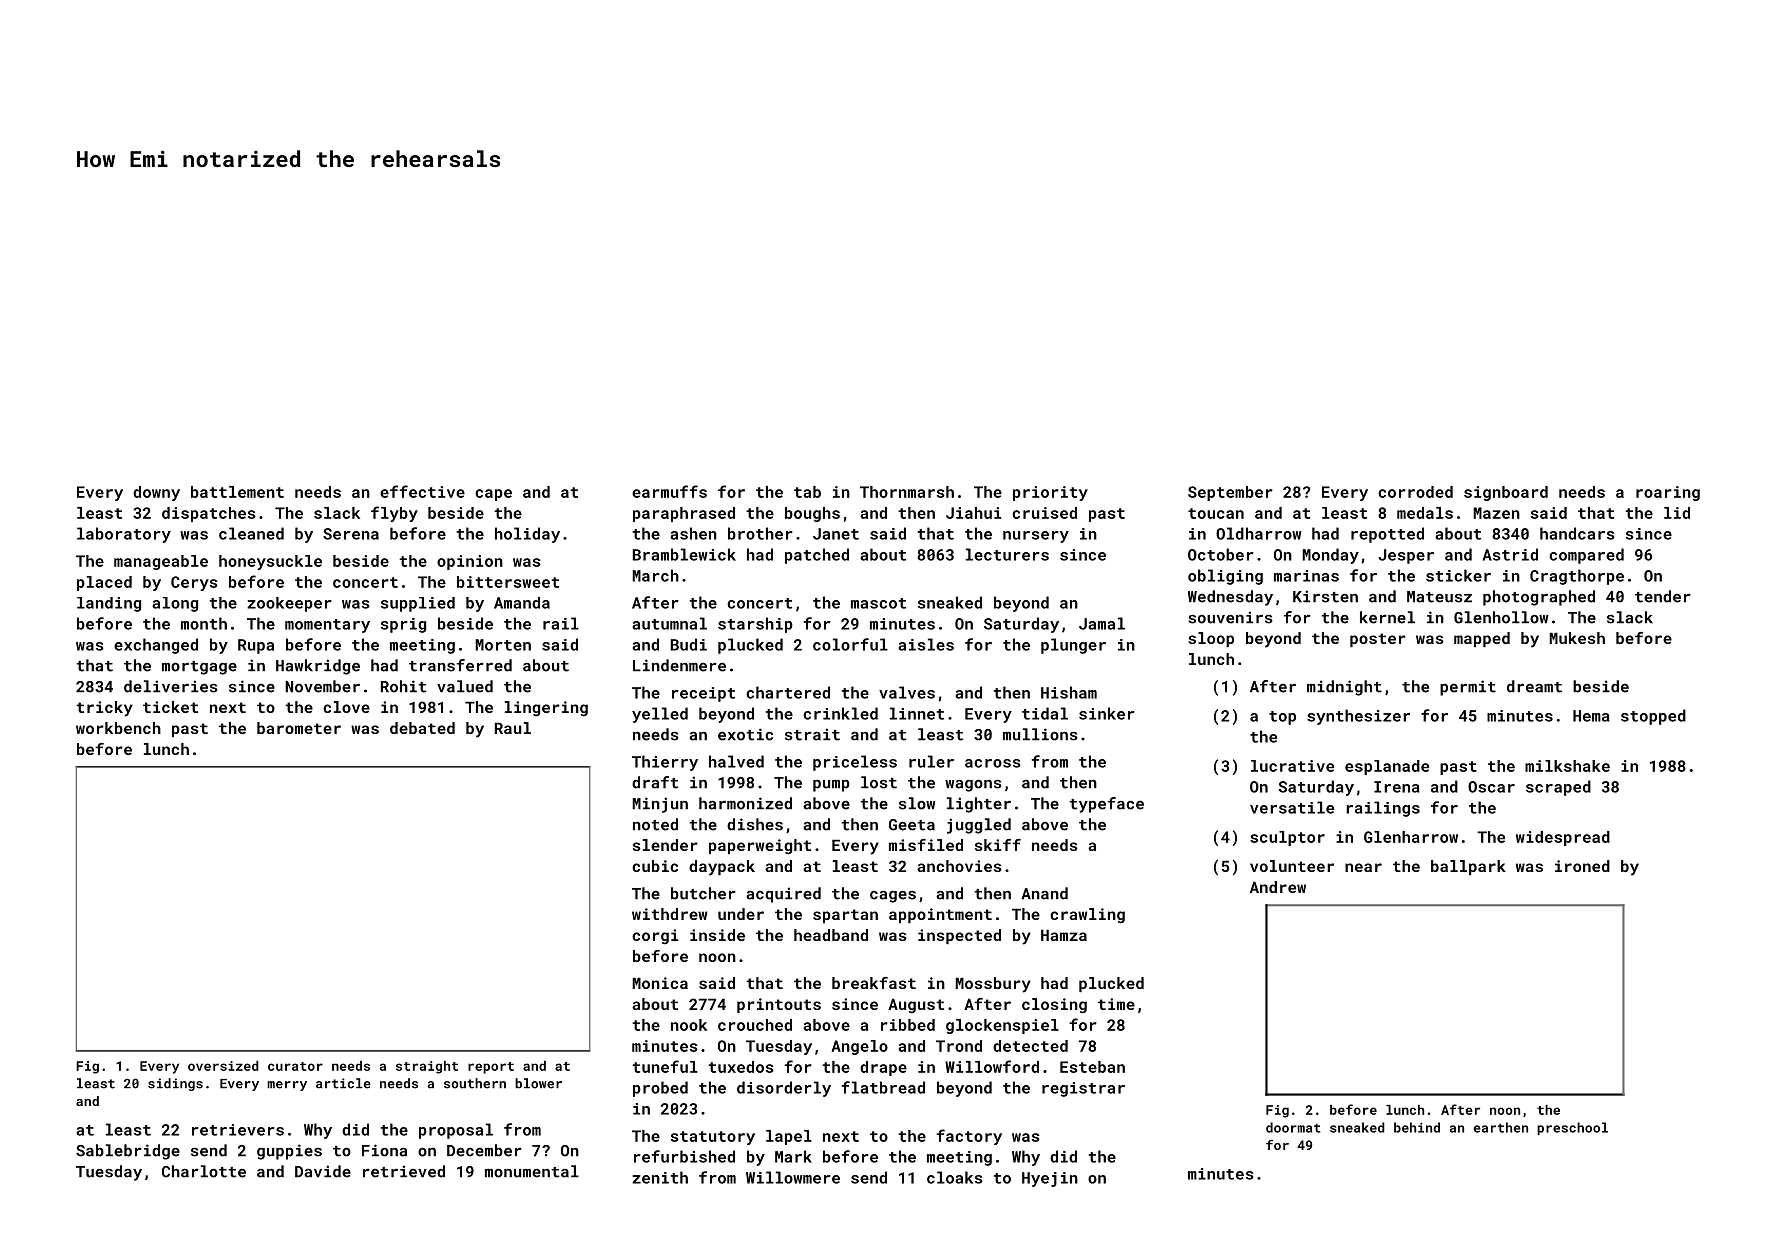 The height and width of the screenshot is (1257, 1778). I want to click on preschool, so click(1572, 1128).
